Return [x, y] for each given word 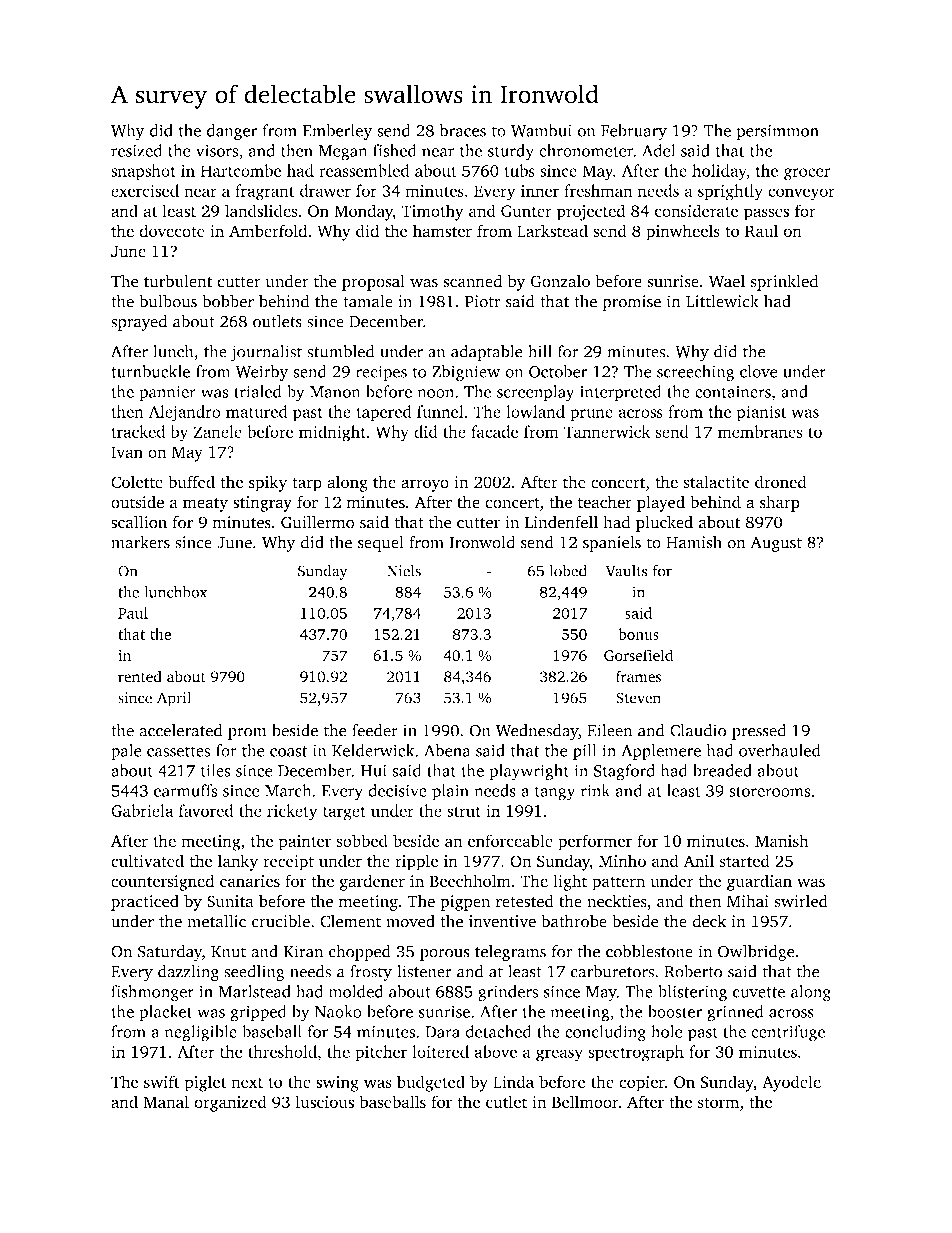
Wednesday [537, 732]
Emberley [337, 132]
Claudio [698, 730]
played [661, 503]
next [247, 1083]
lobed [568, 571]
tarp [307, 485]
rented [140, 676]
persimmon [778, 132]
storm [718, 1103]
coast [288, 751]
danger [232, 132]
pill [585, 752]
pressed [759, 732]
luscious [325, 1101]
